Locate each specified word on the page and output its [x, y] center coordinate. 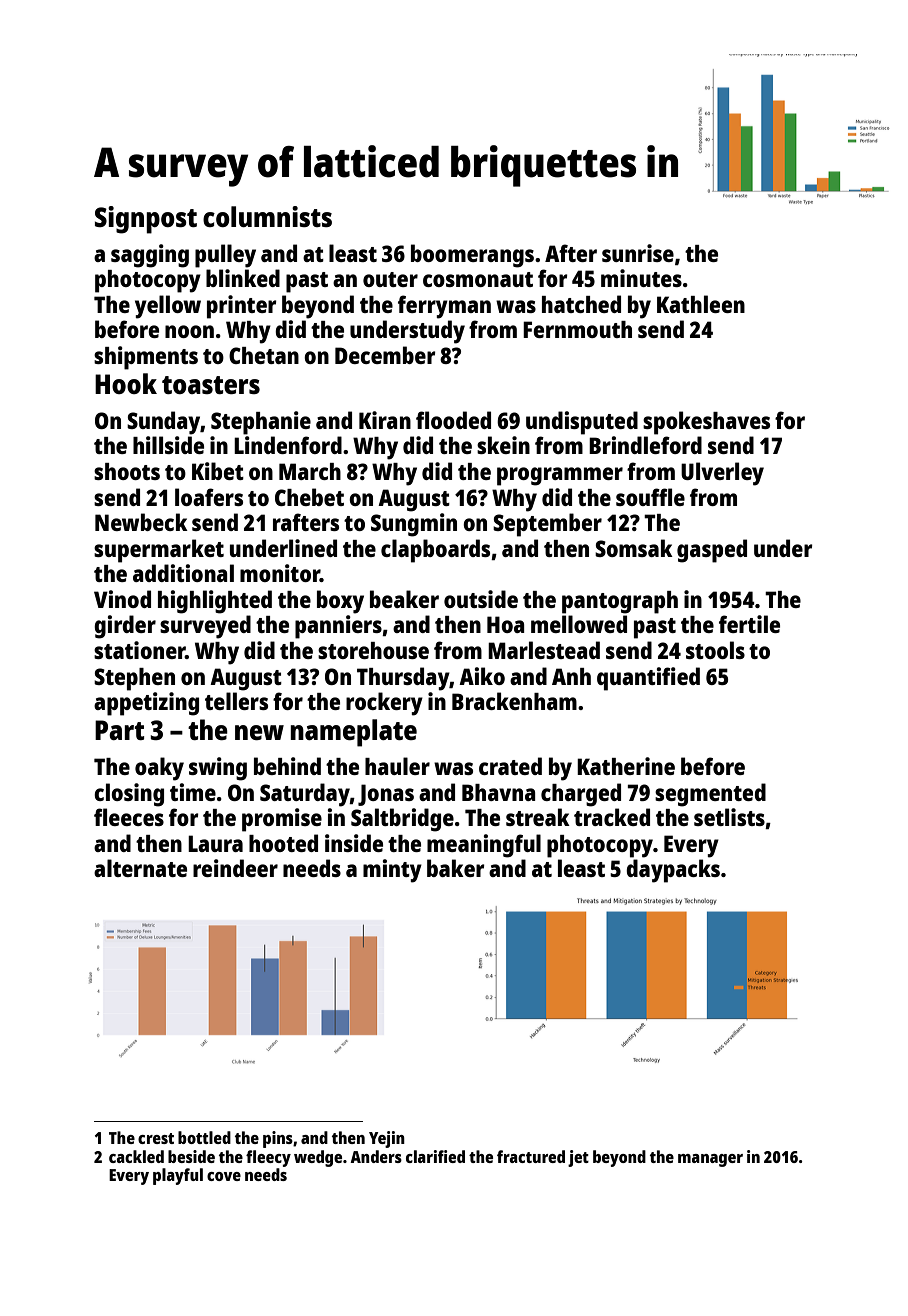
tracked [612, 817]
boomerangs [472, 256]
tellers [236, 701]
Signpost [146, 220]
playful [178, 1176]
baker [456, 868]
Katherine [626, 766]
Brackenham [514, 701]
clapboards [435, 551]
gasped [712, 551]
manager [710, 1160]
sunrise [638, 253]
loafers [209, 497]
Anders [376, 1156]
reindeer [235, 868]
